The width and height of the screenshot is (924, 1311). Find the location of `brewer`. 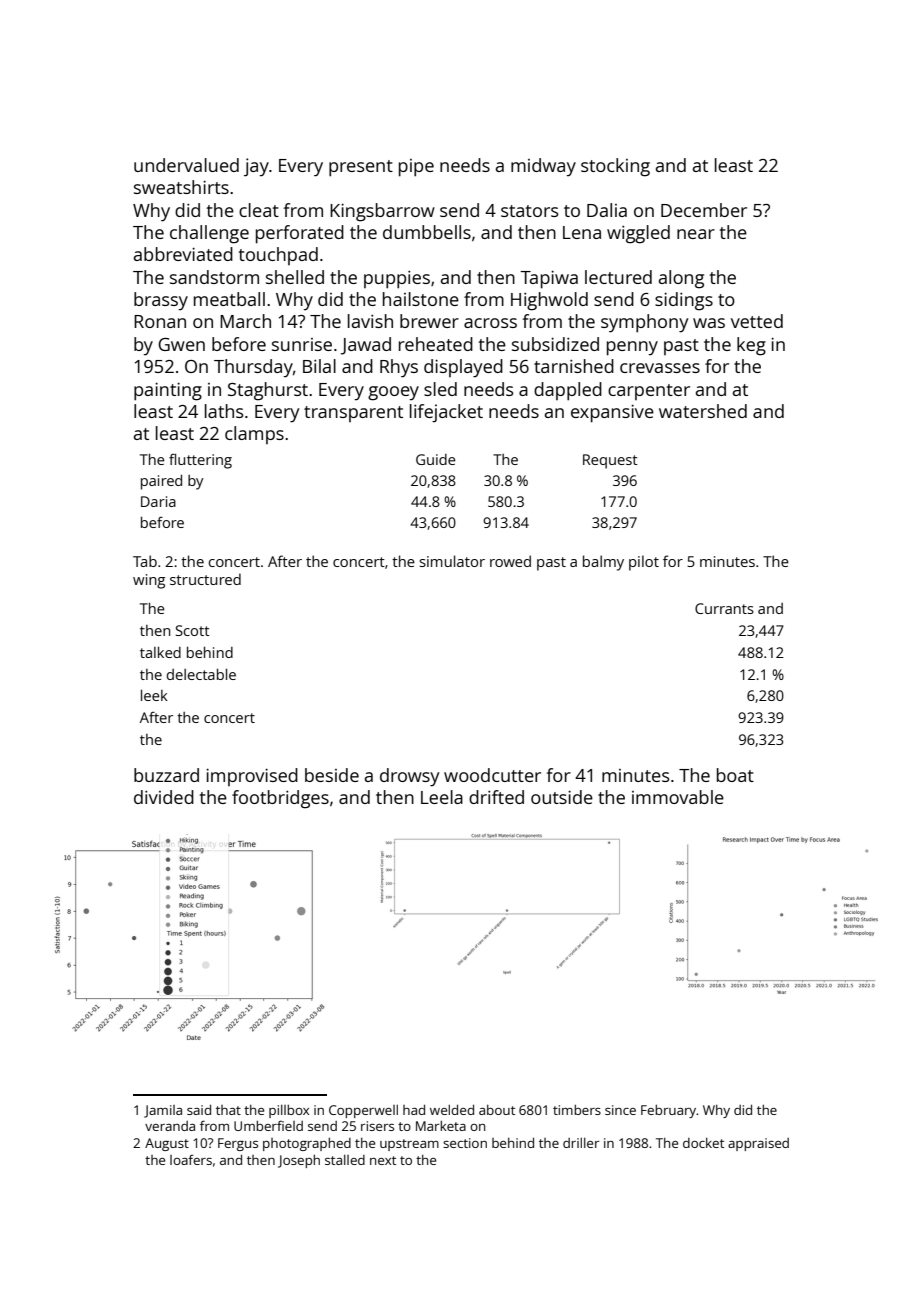

brewer is located at coordinates (429, 321).
